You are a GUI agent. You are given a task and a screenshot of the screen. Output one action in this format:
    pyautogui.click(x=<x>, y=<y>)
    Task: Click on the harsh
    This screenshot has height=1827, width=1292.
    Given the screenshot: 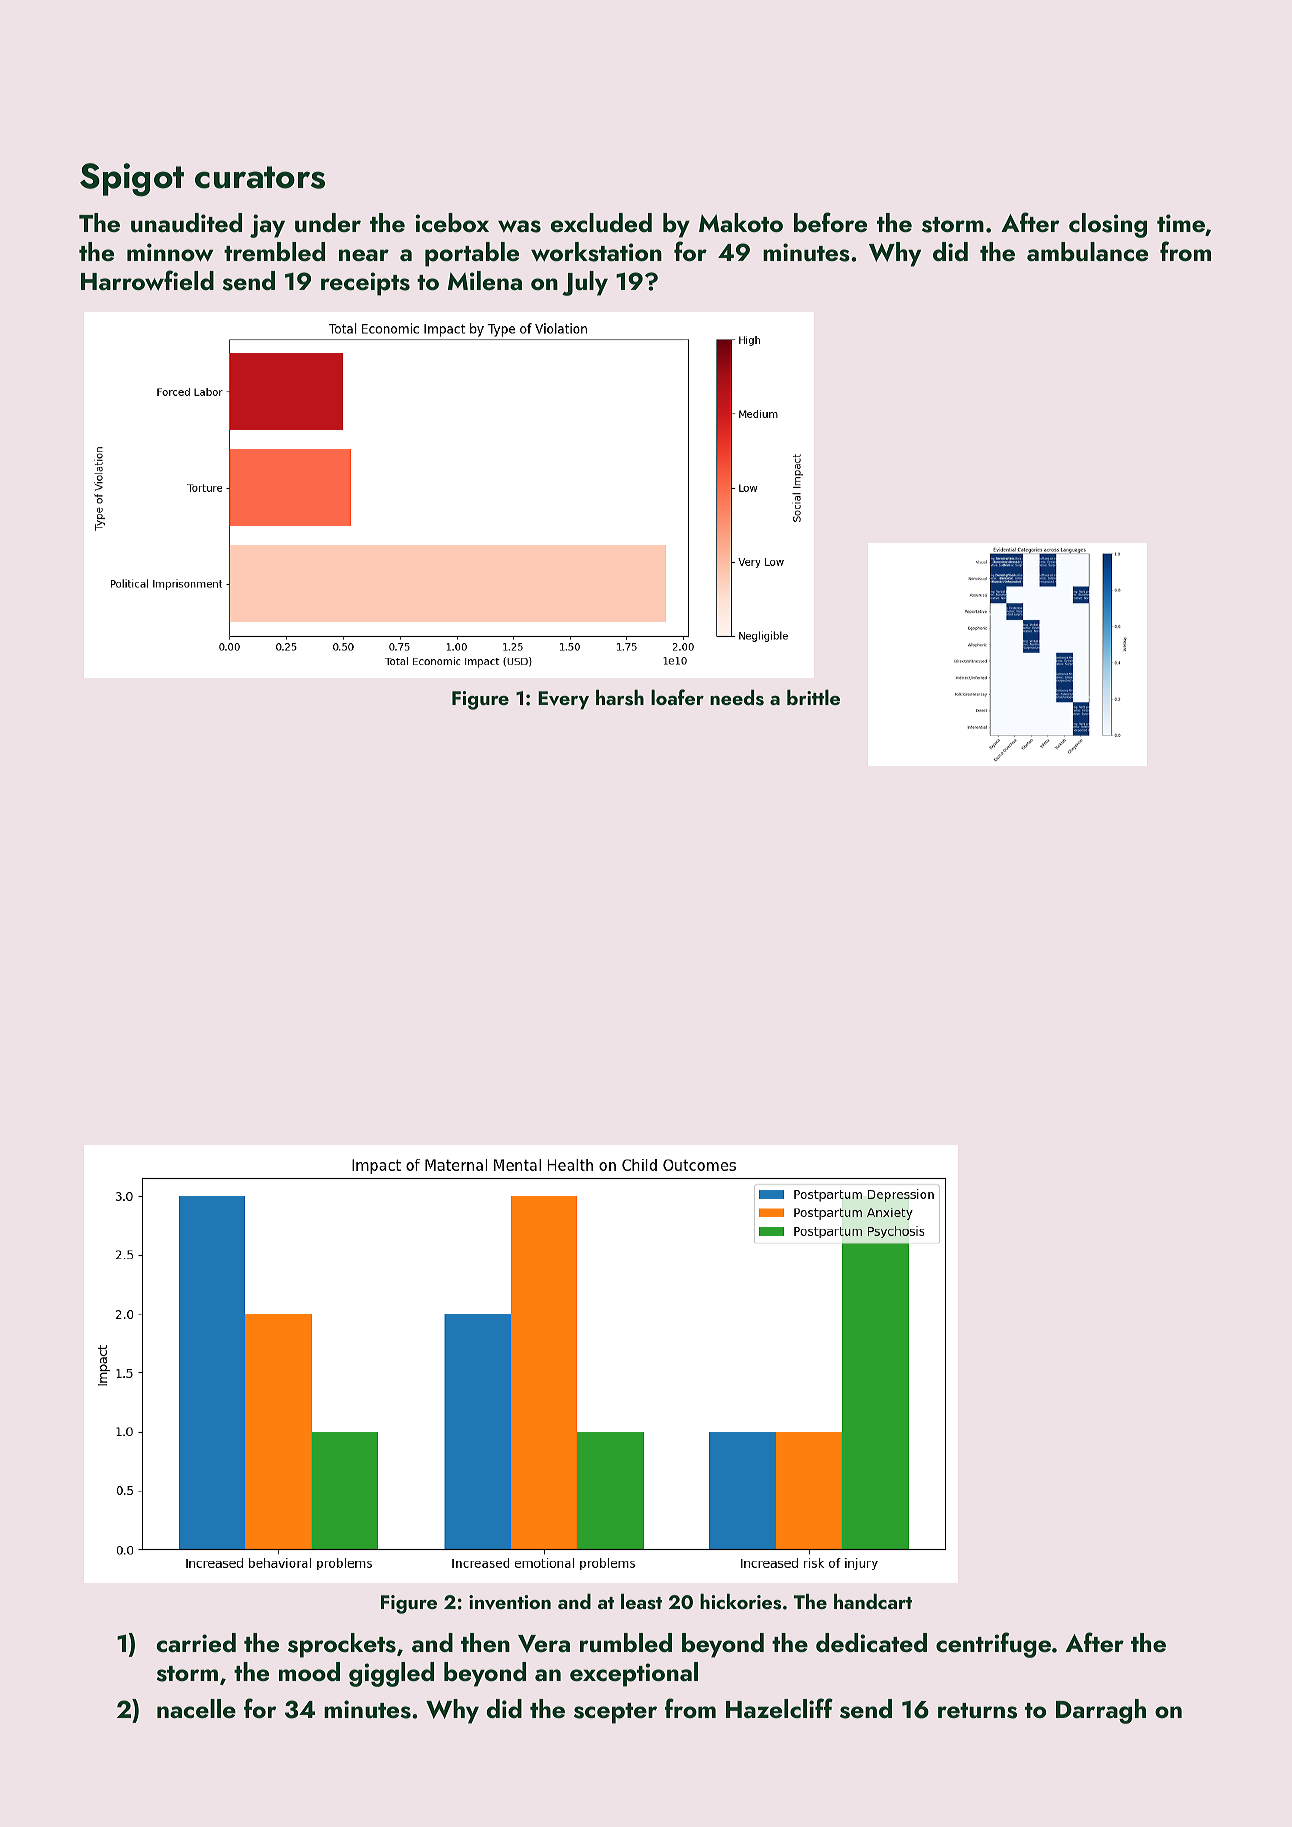 What is the action you would take?
    pyautogui.click(x=620, y=698)
